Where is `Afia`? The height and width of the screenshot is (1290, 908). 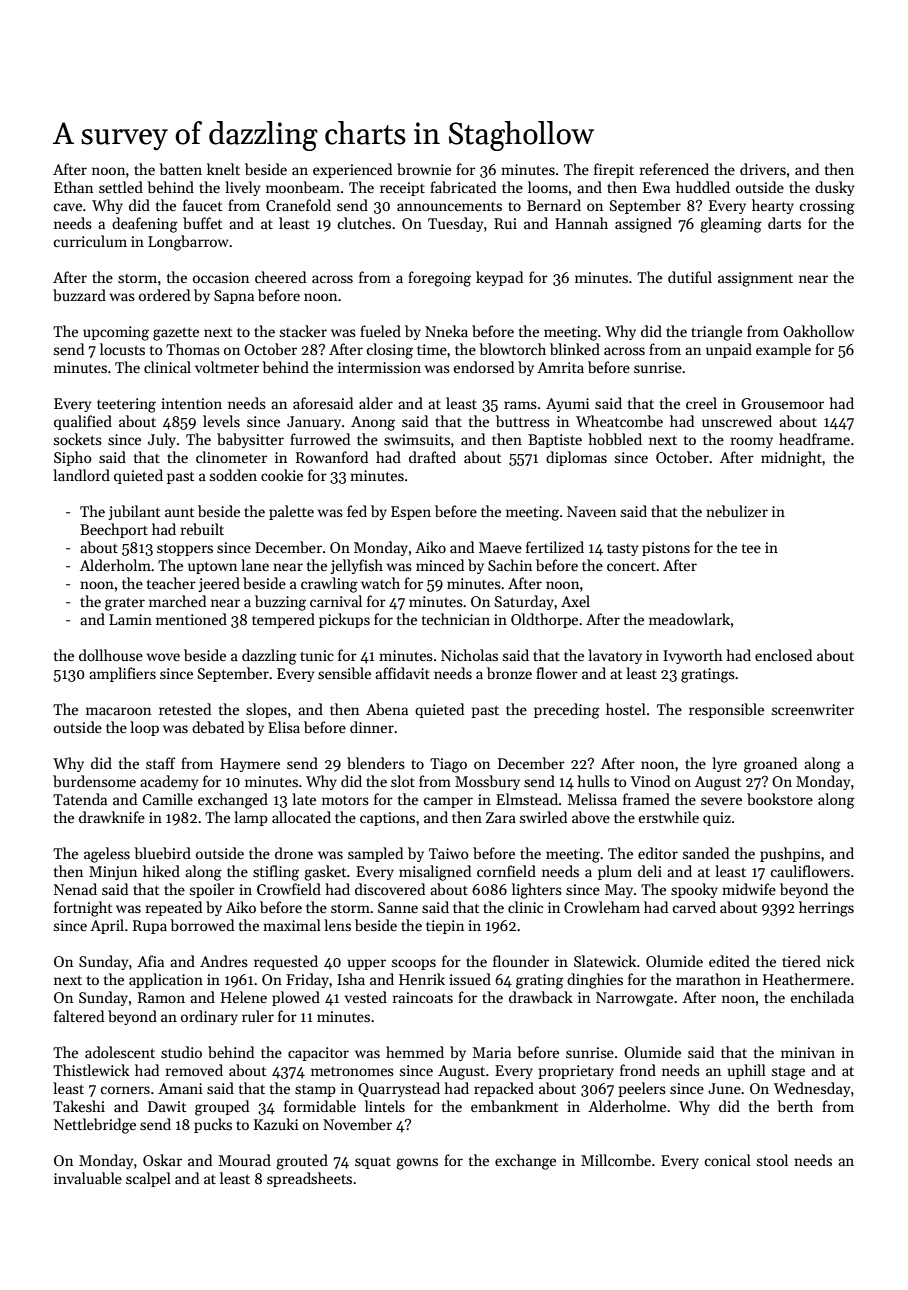
Afia is located at coordinates (150, 961).
